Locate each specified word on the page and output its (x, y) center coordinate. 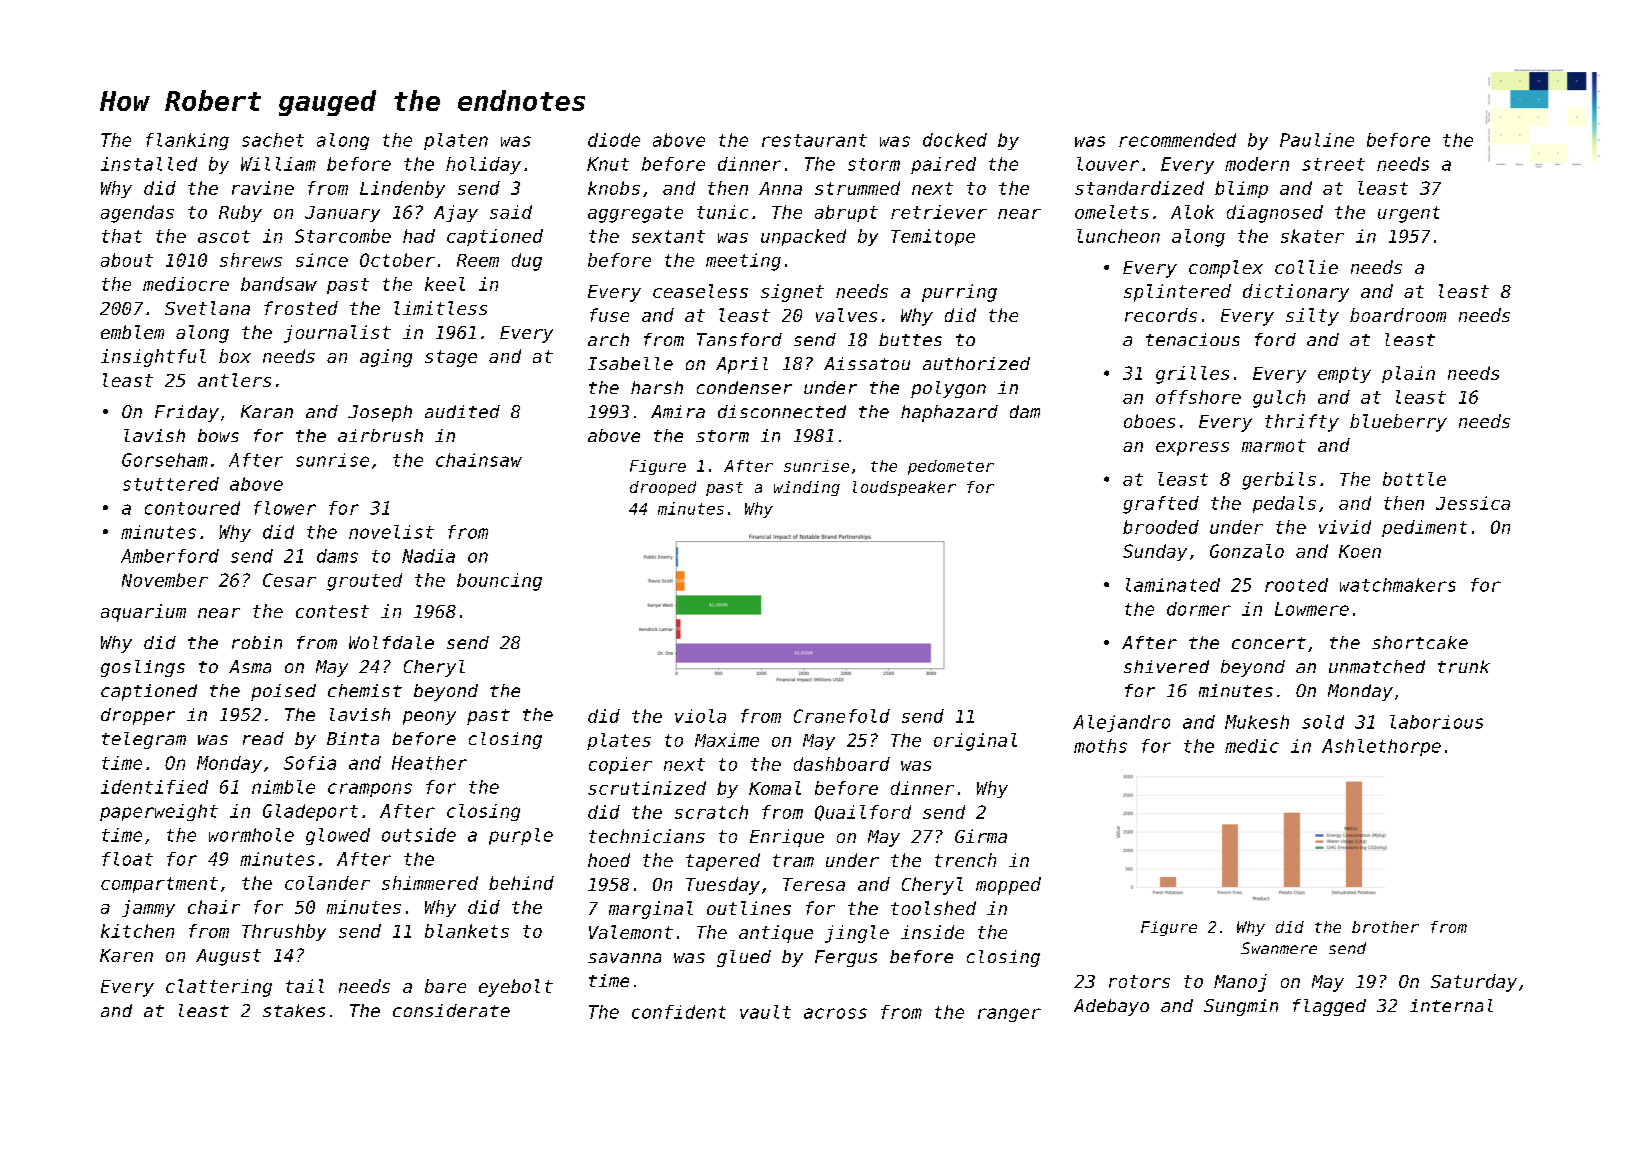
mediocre (186, 284)
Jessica (1473, 503)
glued (744, 958)
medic (1252, 746)
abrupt (846, 213)
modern (1257, 164)
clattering (219, 988)
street (1333, 164)
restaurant (814, 140)
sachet (273, 140)
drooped (663, 488)
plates (619, 741)
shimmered (430, 883)
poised (283, 692)
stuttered (171, 484)
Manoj (1240, 983)
